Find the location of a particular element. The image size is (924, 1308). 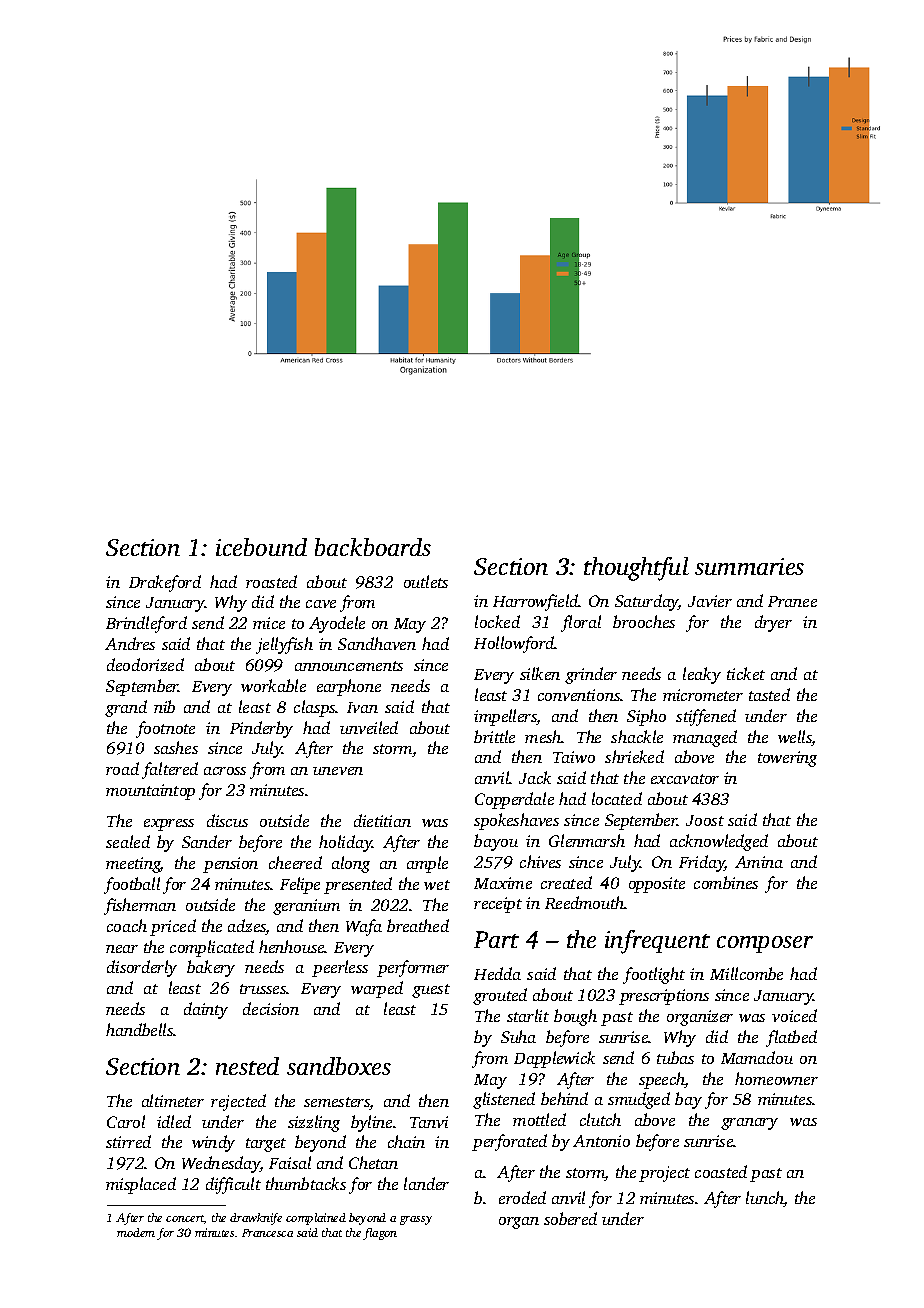

thoughtful is located at coordinates (636, 569).
